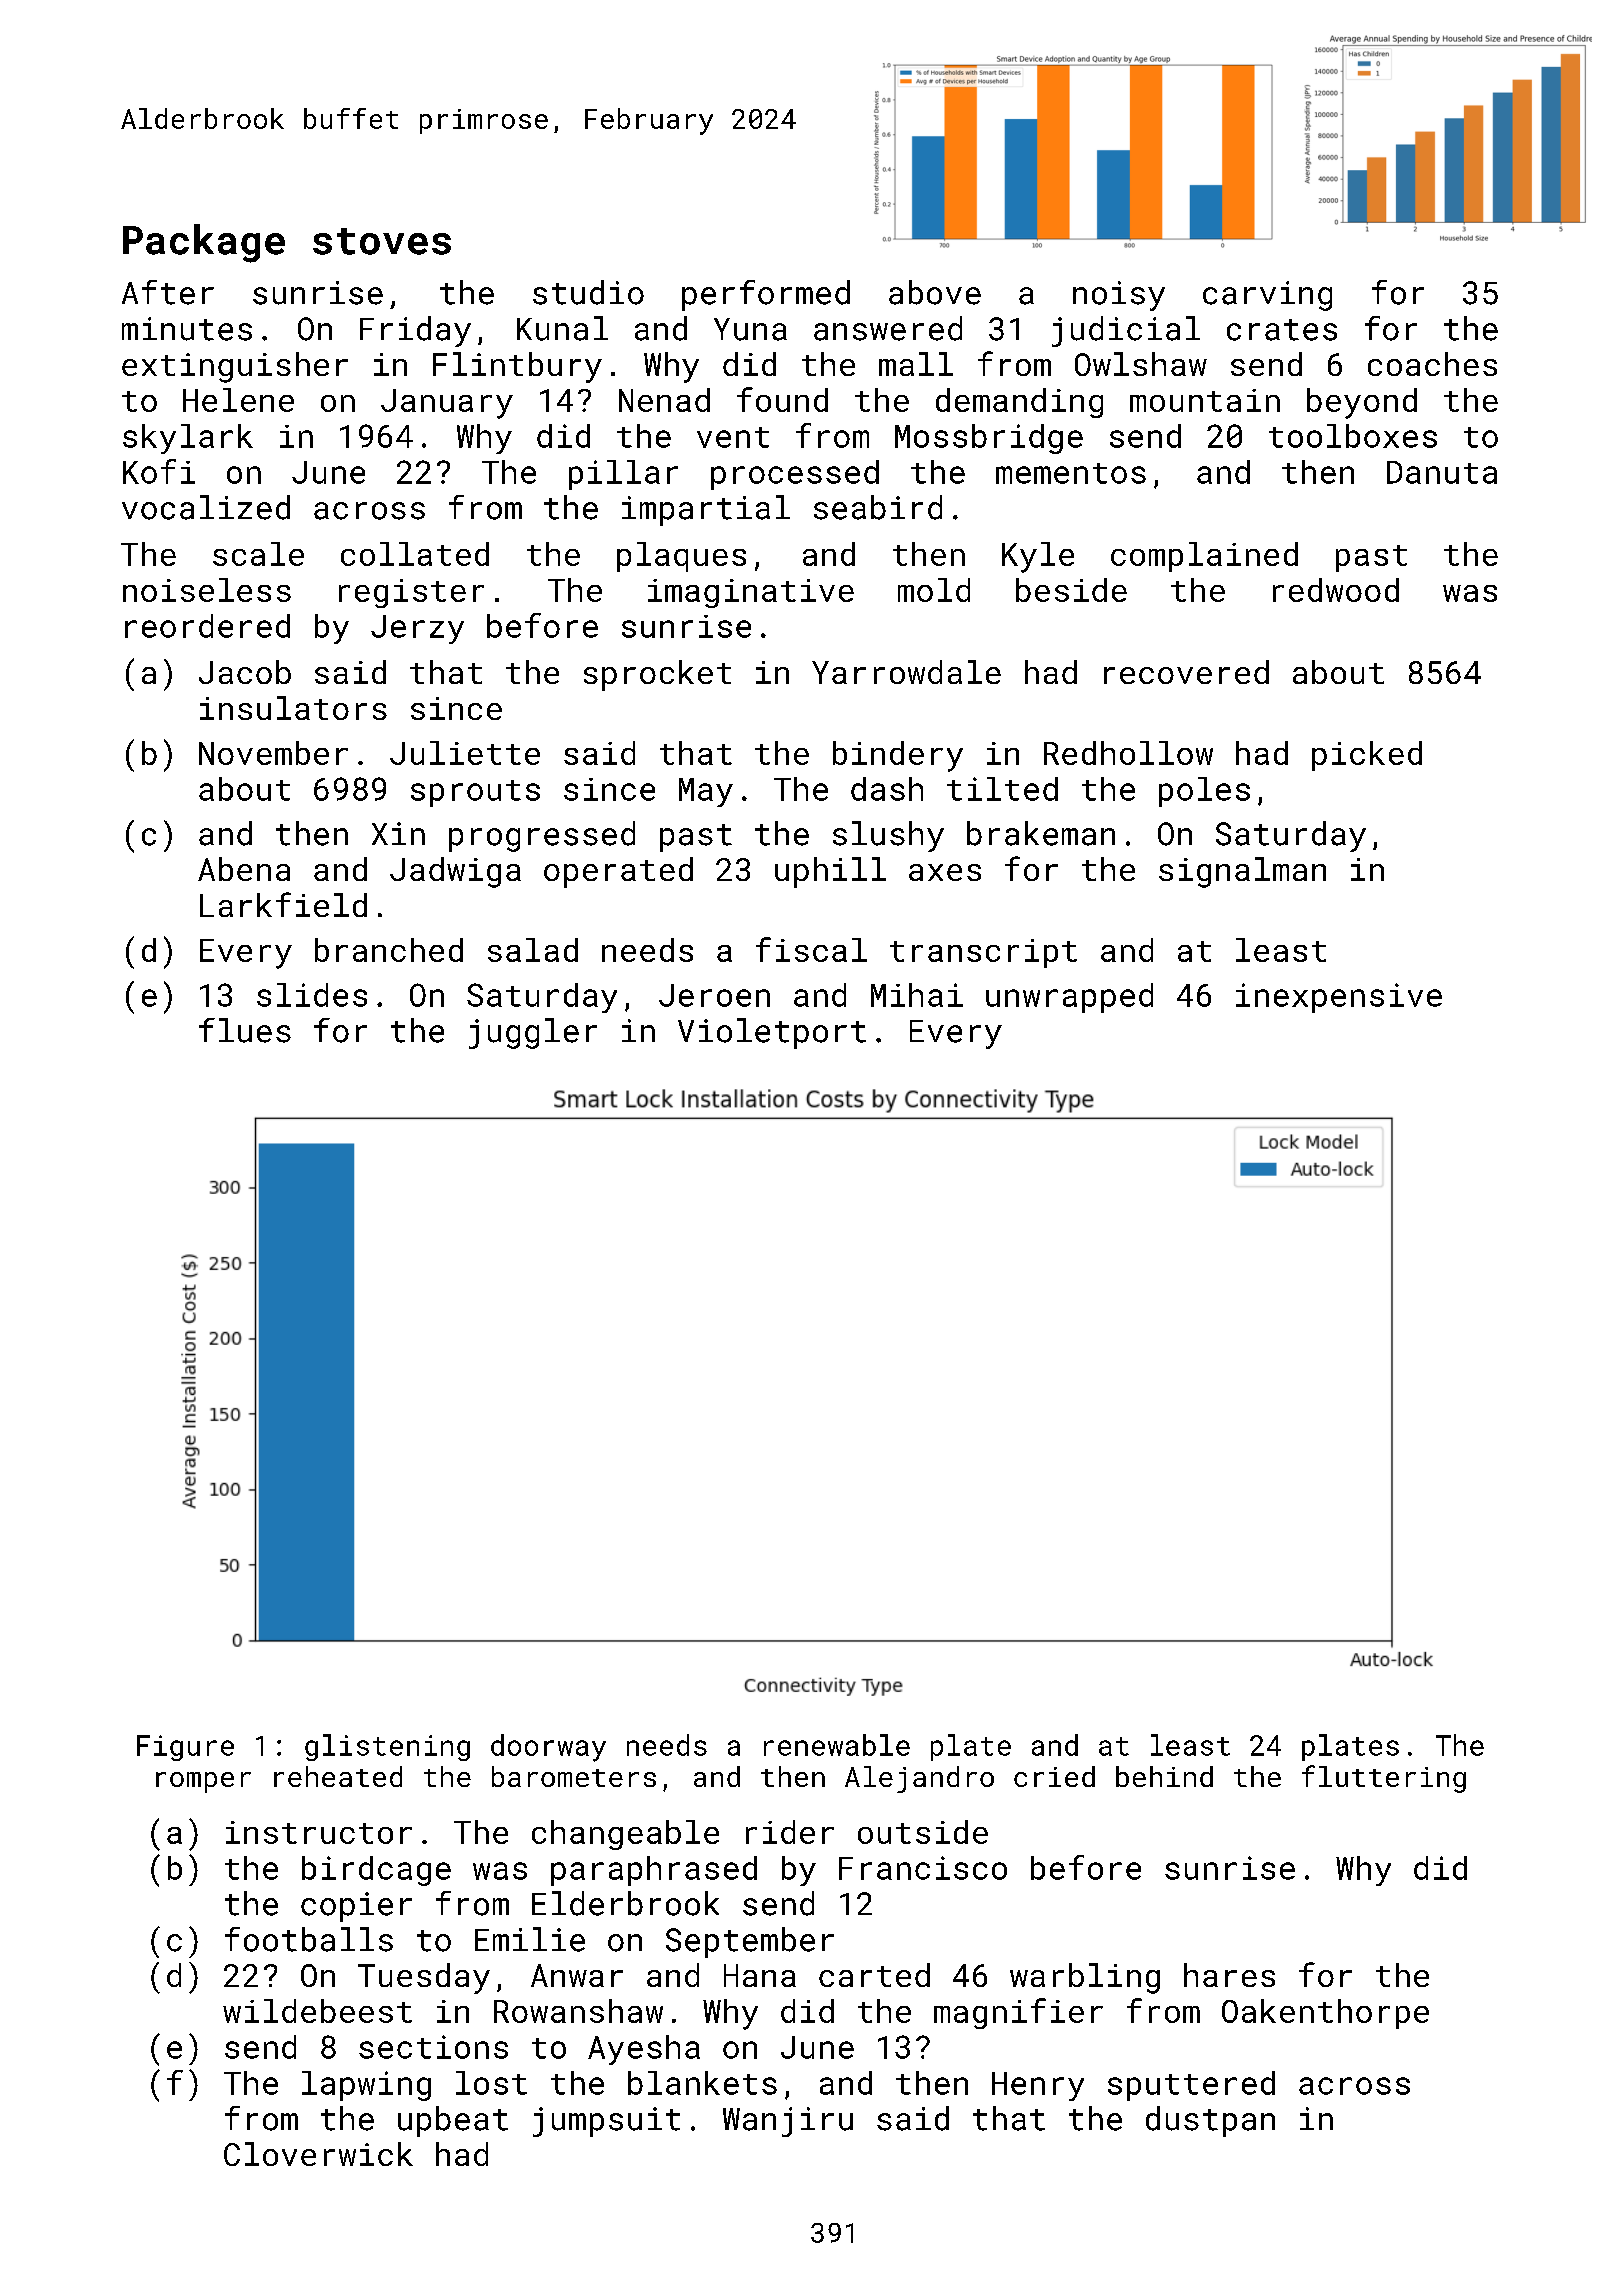 The width and height of the screenshot is (1620, 2292). What do you see at coordinates (1384, 1779) in the screenshot?
I see `fluttering` at bounding box center [1384, 1779].
